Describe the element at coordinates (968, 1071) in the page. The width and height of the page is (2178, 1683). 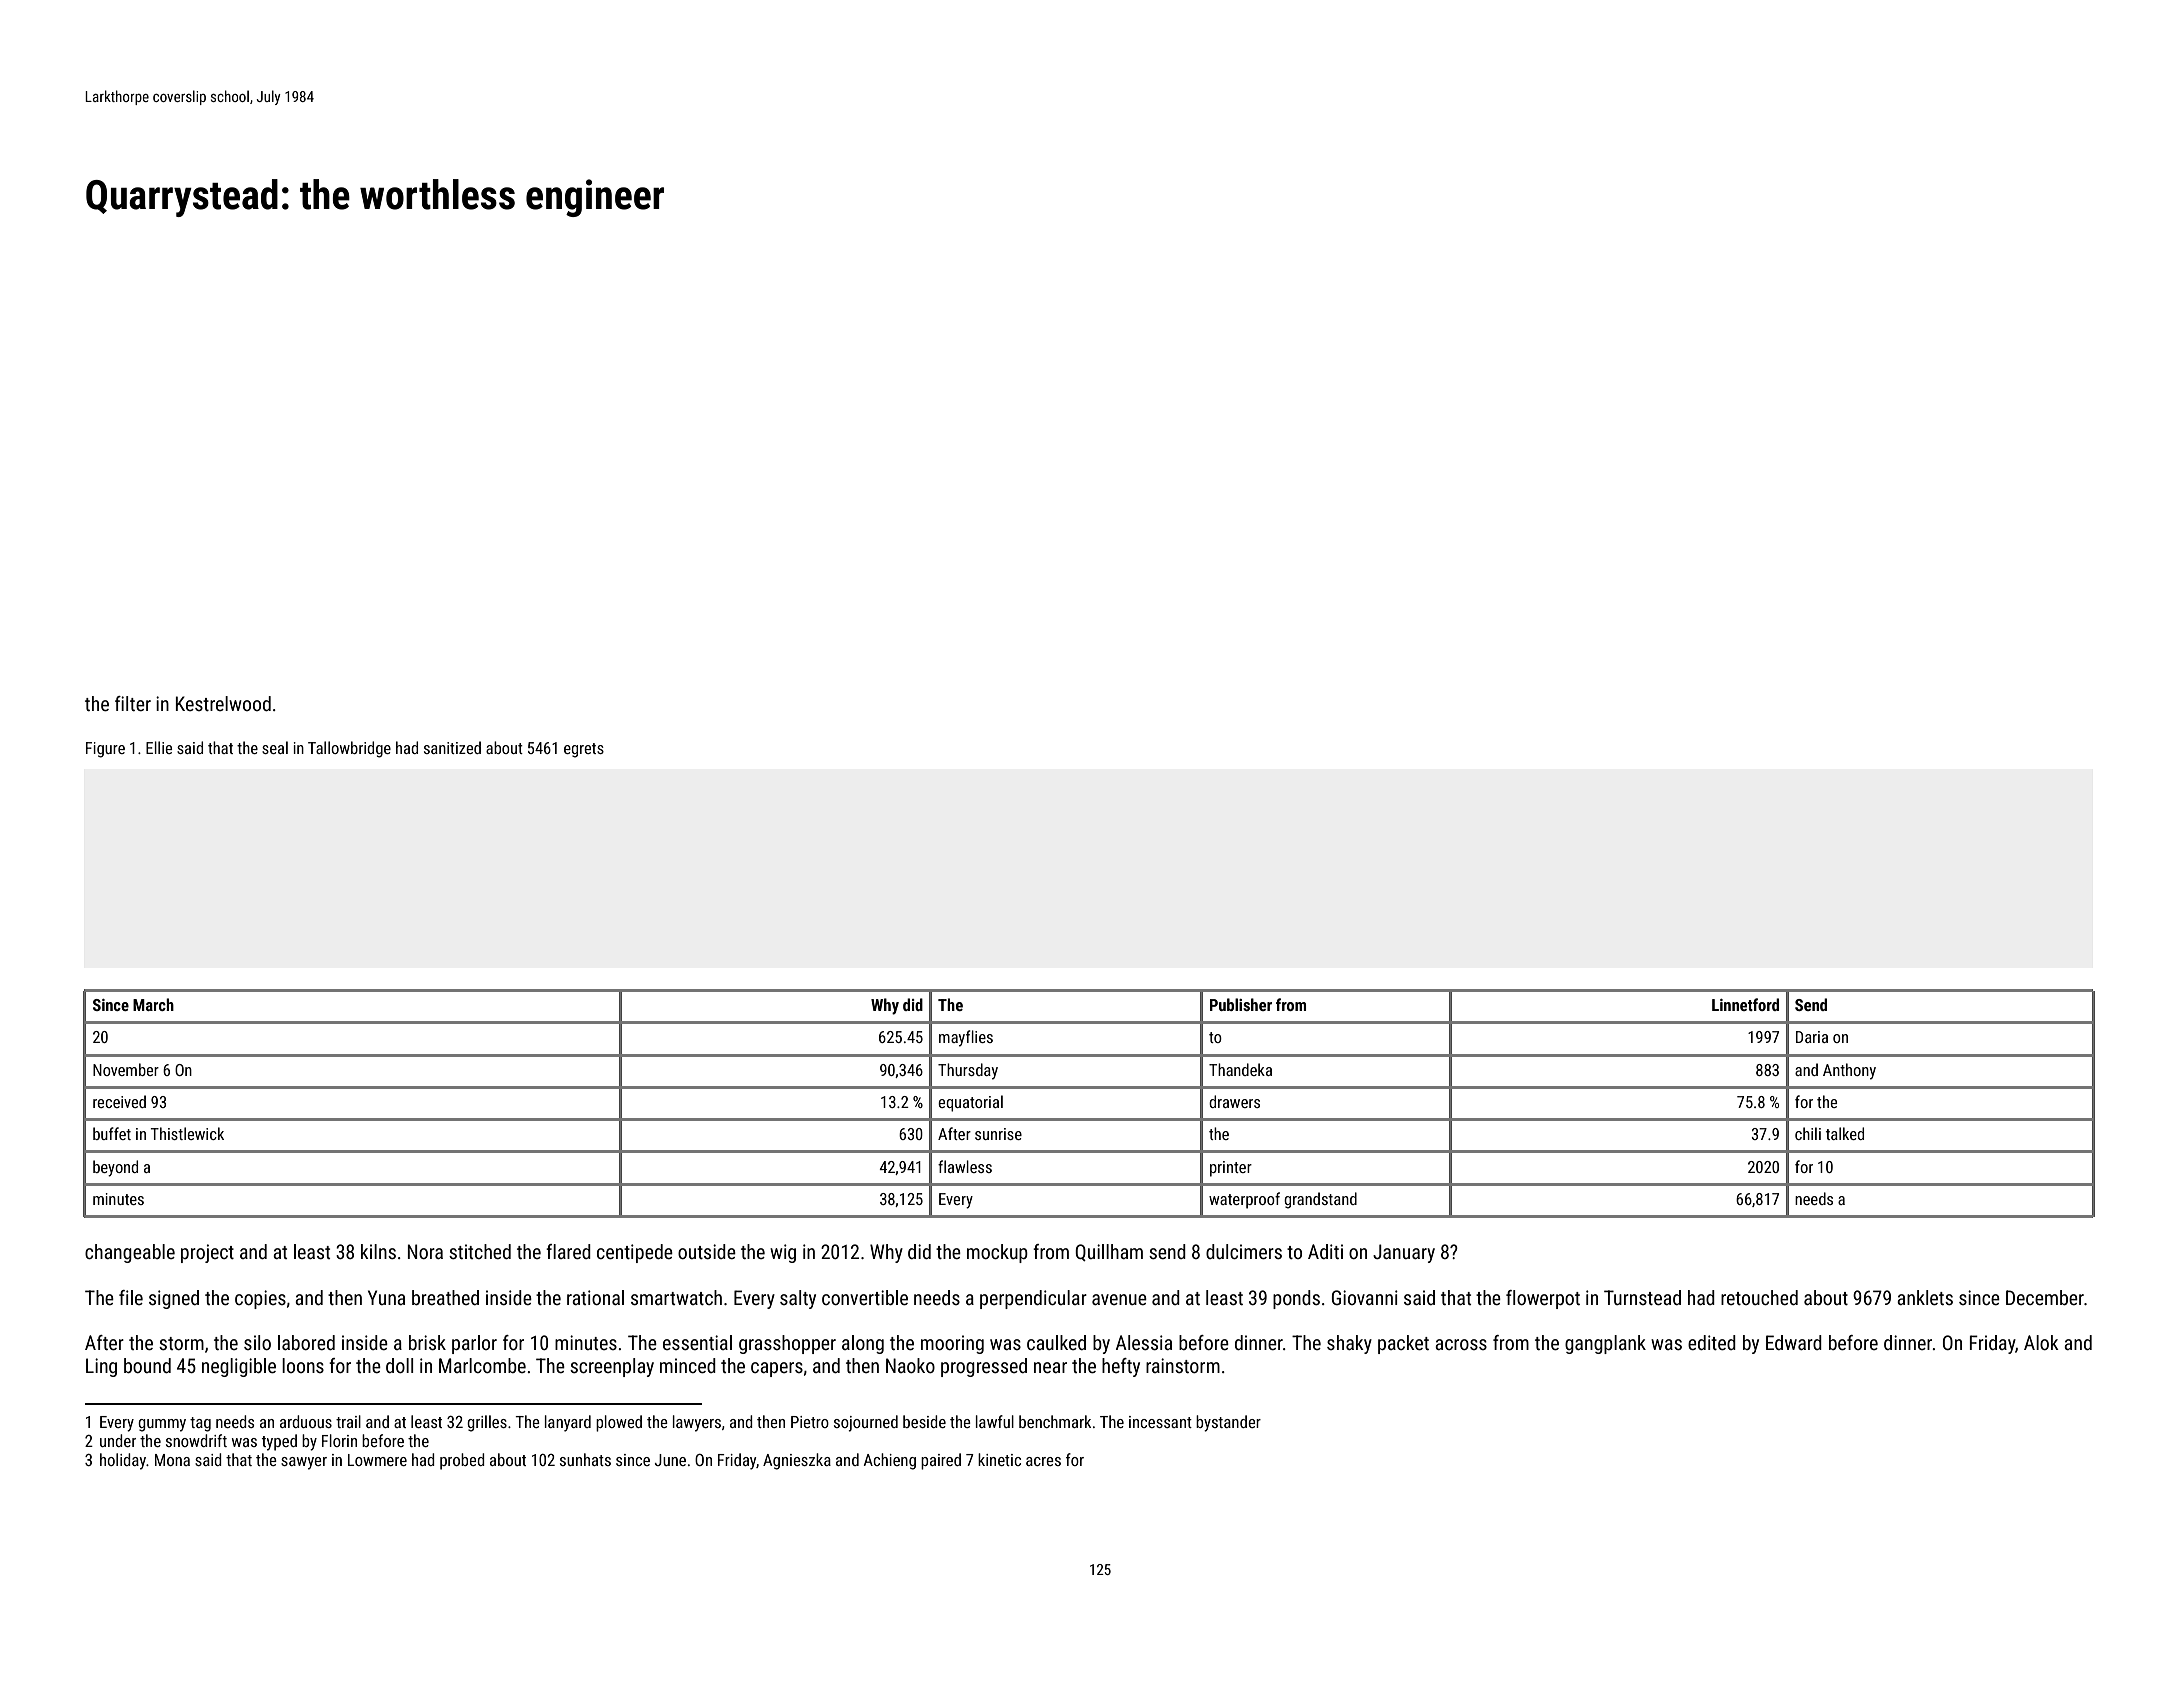
I see `Thursday` at that location.
